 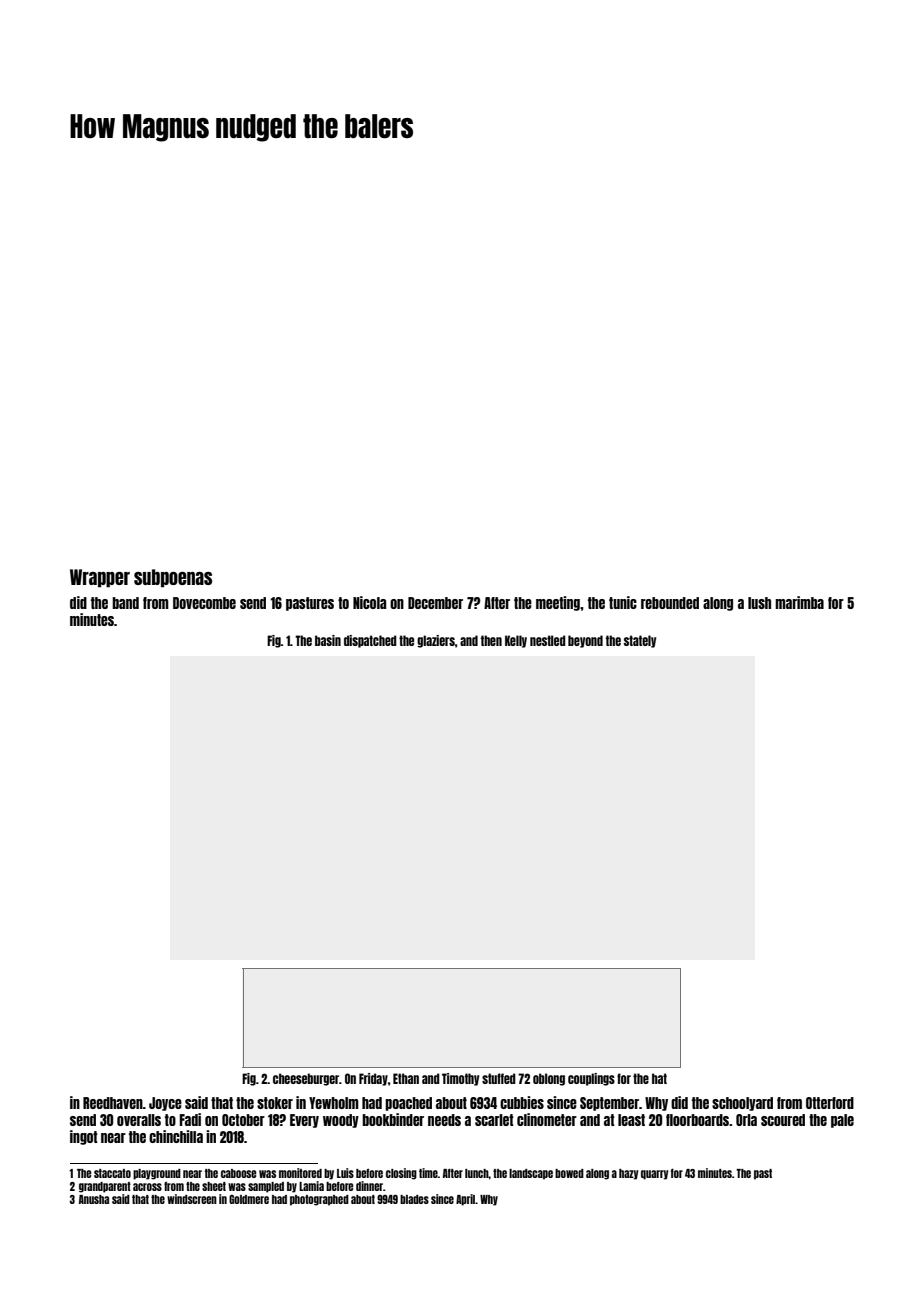 I want to click on Otterford, so click(x=830, y=1103).
